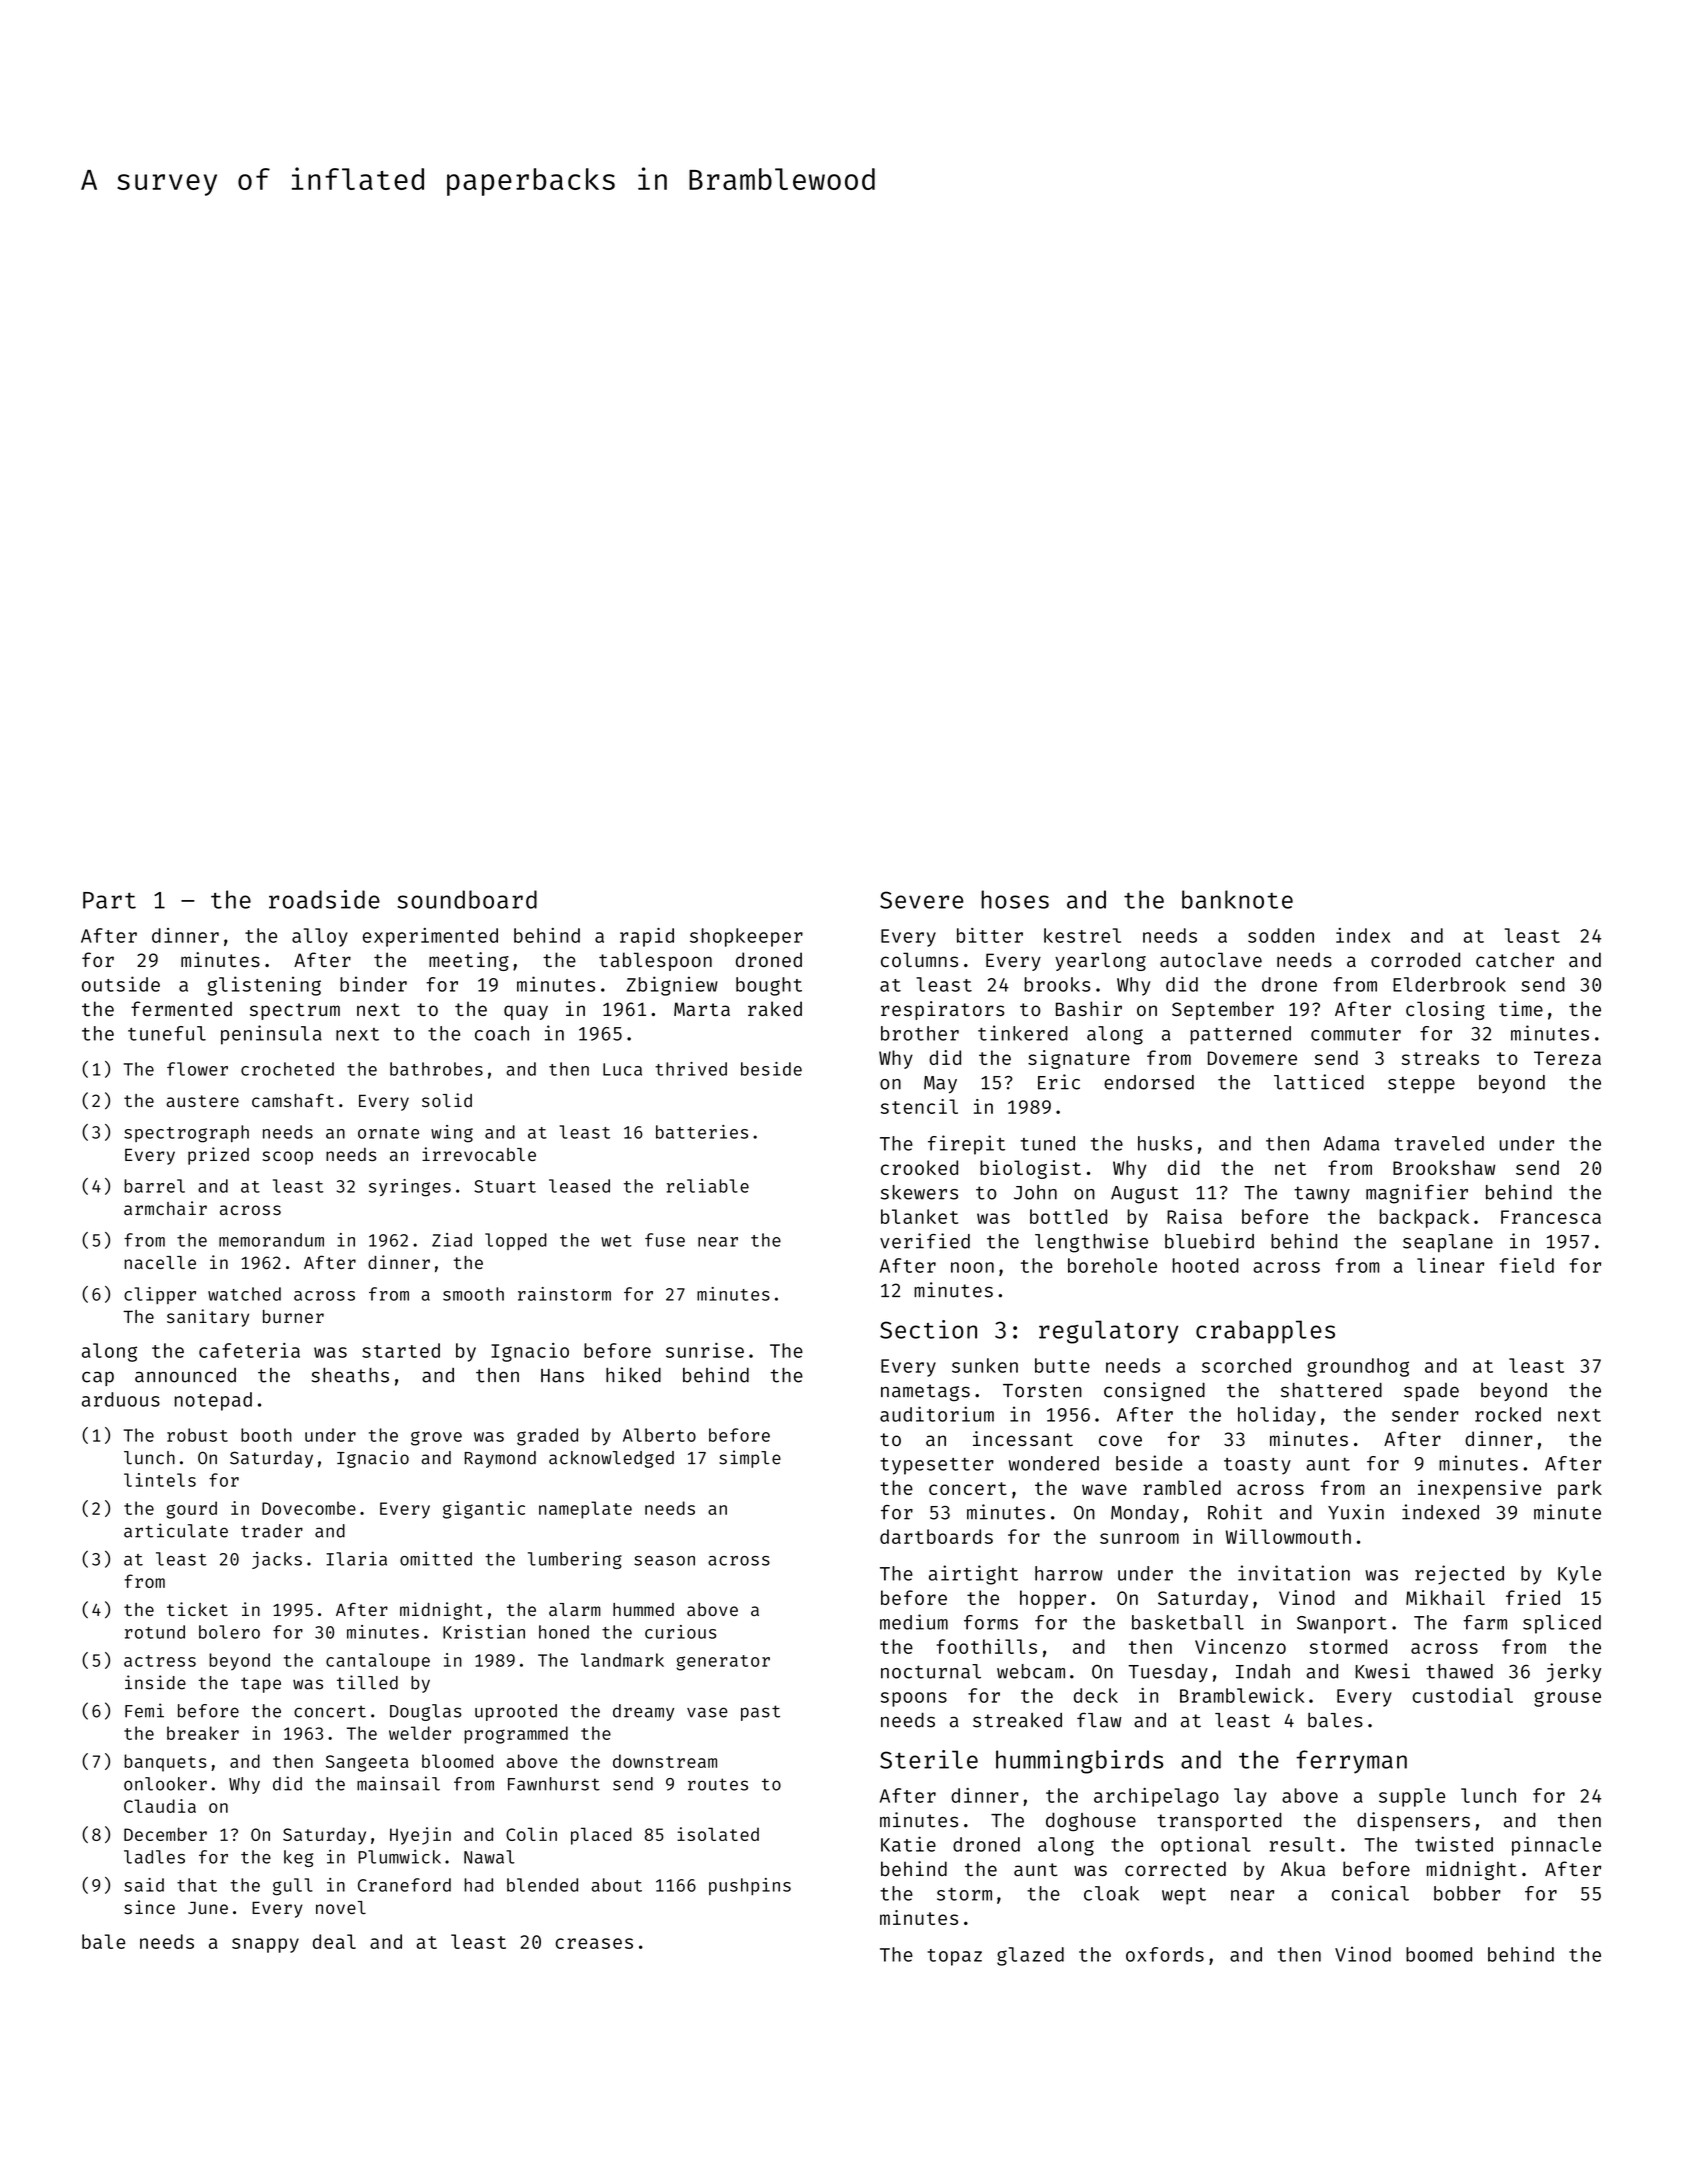  Describe the element at coordinates (705, 1350) in the document. I see `sunrise` at that location.
